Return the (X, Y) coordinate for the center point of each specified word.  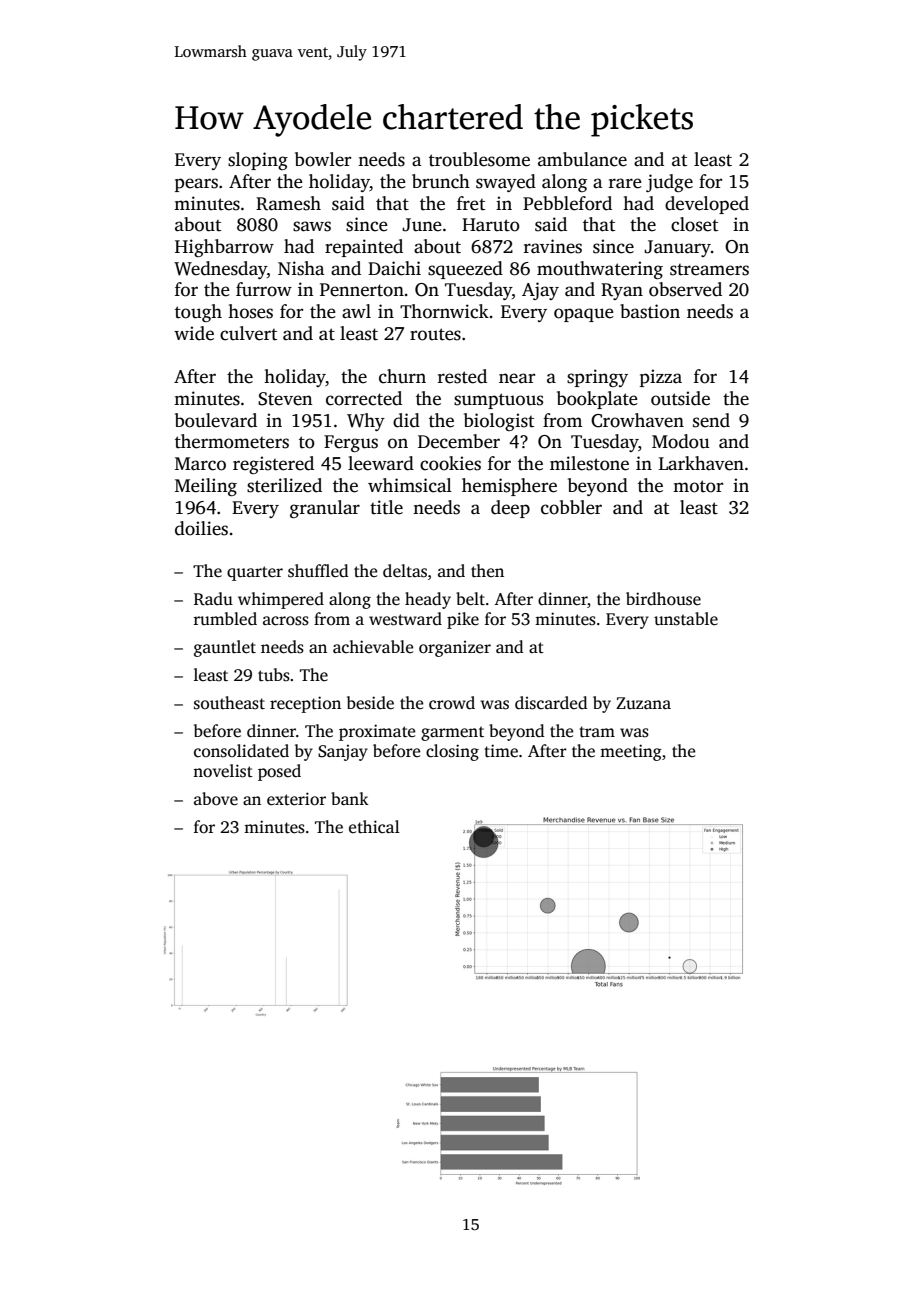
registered (273, 465)
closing (452, 752)
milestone (589, 463)
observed (685, 289)
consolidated (241, 751)
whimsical (410, 485)
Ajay (540, 291)
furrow (264, 289)
